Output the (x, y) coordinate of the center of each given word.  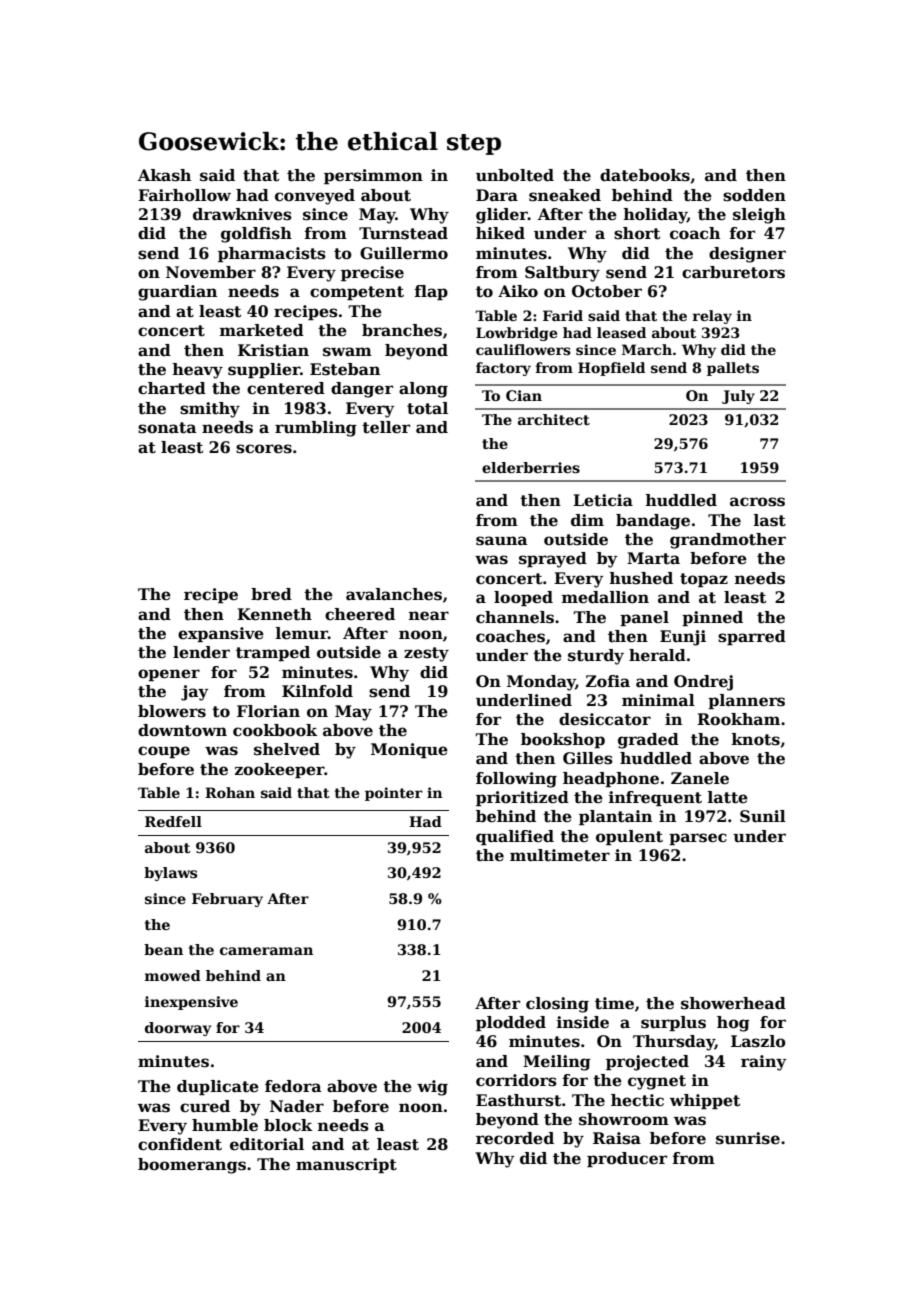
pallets (733, 369)
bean (163, 949)
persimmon (373, 176)
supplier (264, 370)
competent (357, 293)
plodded (511, 1023)
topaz (704, 580)
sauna (502, 541)
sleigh (759, 216)
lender (201, 652)
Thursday (674, 1043)
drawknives (242, 214)
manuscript (346, 1165)
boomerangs (192, 1166)
